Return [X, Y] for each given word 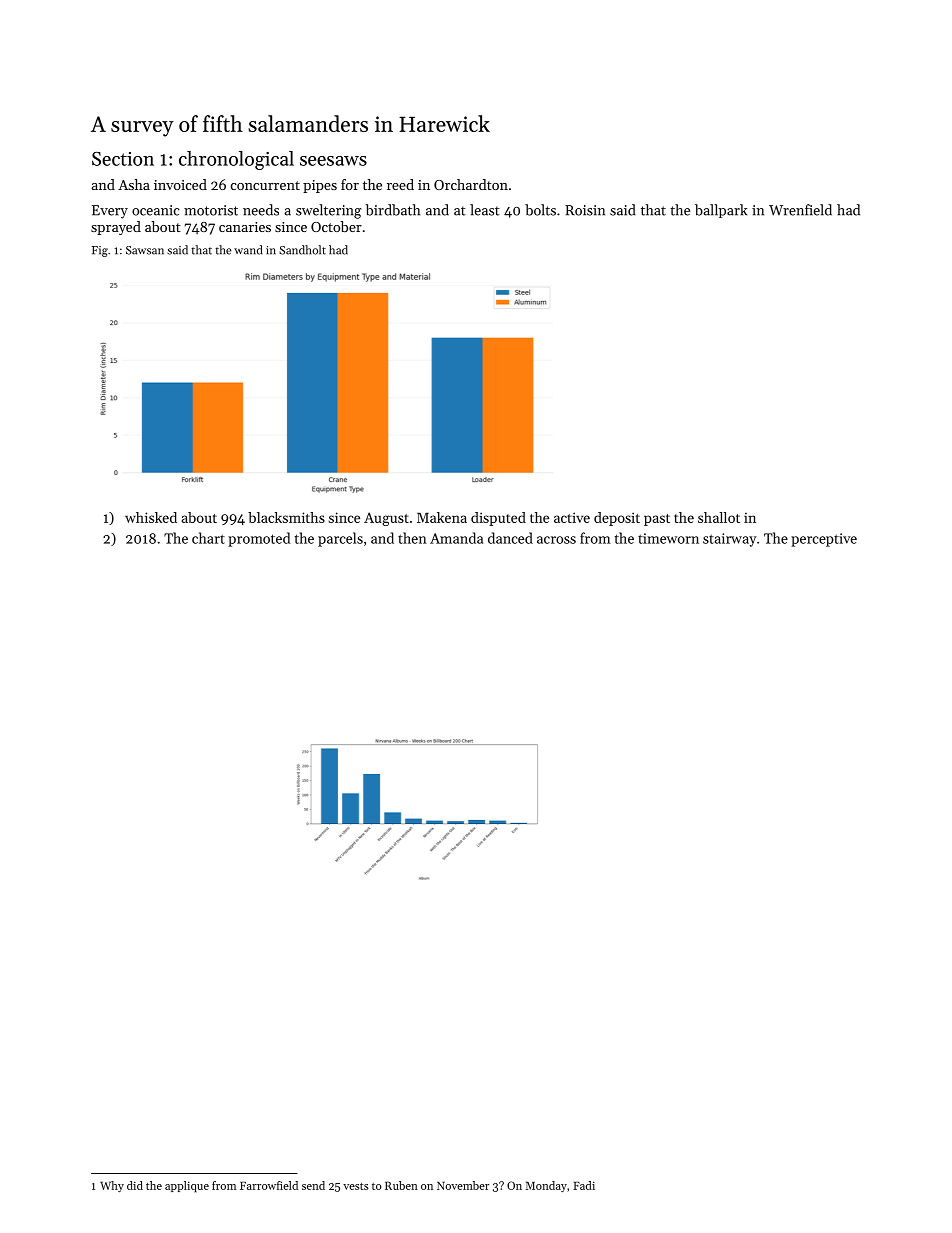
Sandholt [302, 250]
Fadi [584, 1185]
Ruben [401, 1185]
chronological [236, 160]
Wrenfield [800, 210]
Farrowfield [269, 1185]
